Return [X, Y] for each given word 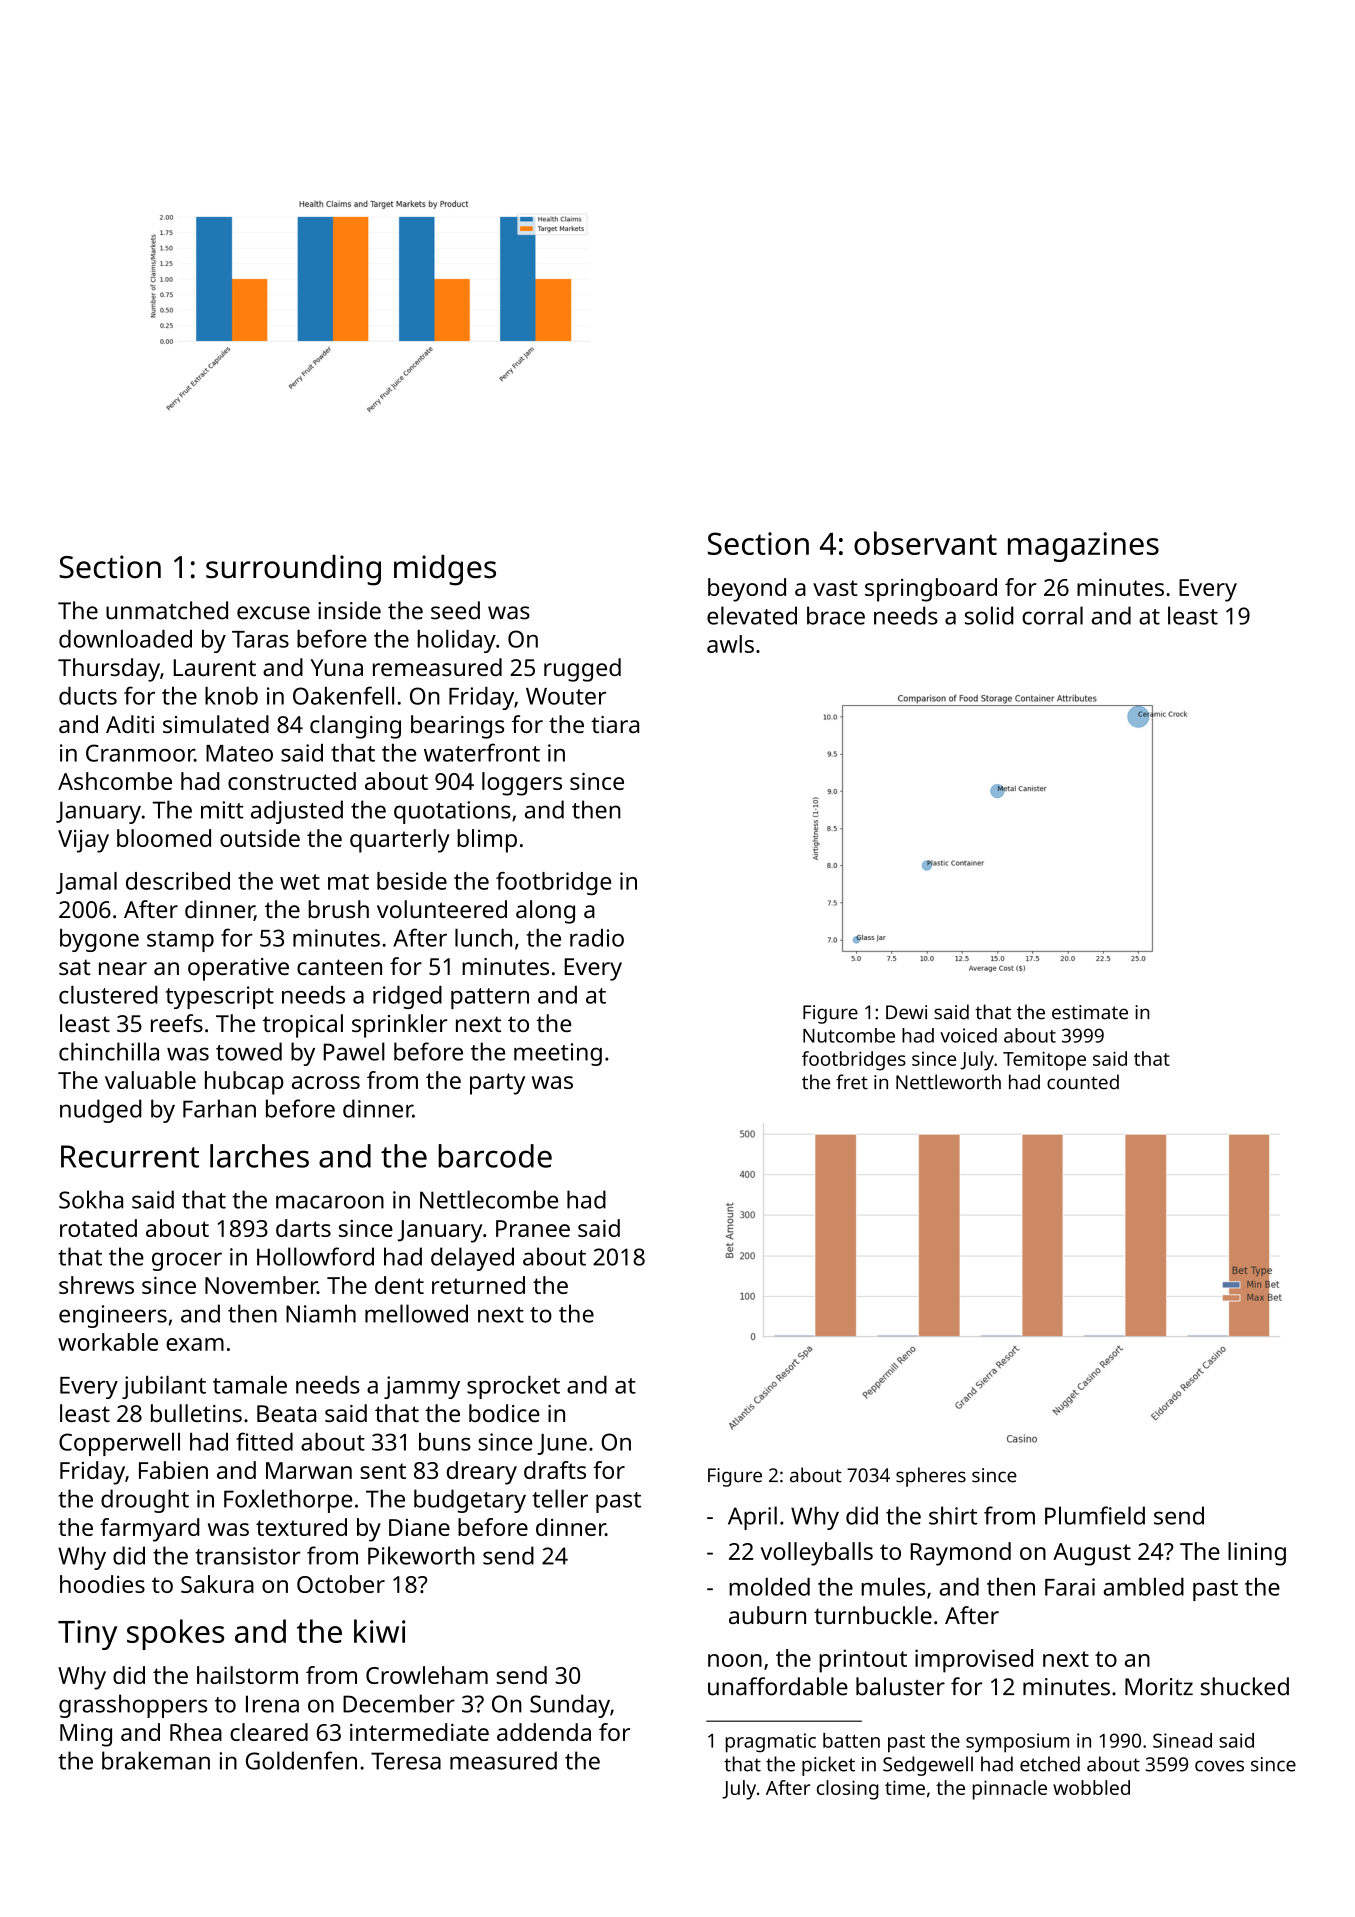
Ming [86, 1735]
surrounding [293, 570]
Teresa [406, 1761]
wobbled [1091, 1787]
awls [730, 644]
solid [989, 615]
